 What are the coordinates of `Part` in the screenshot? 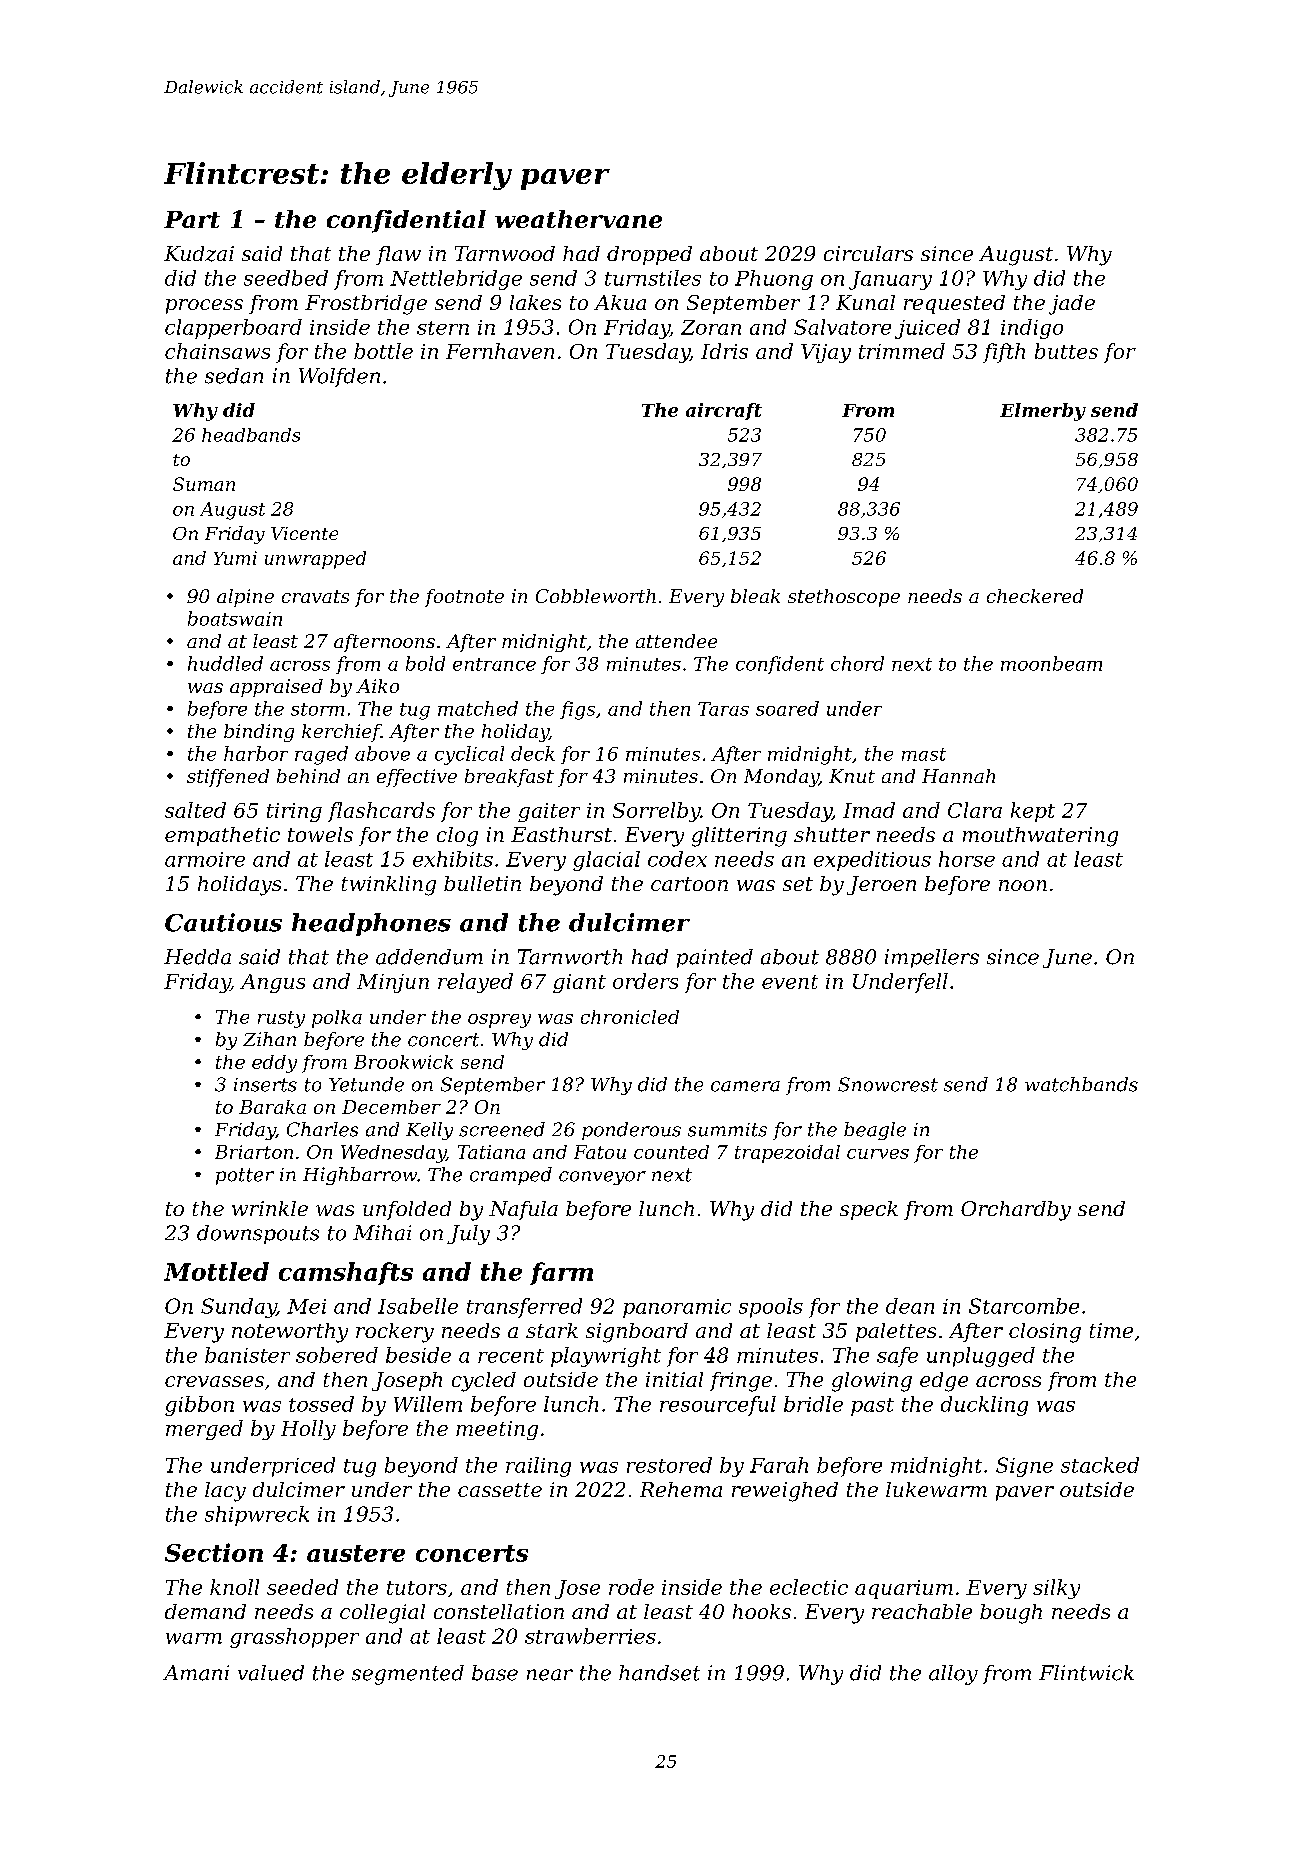 It's located at (192, 219).
